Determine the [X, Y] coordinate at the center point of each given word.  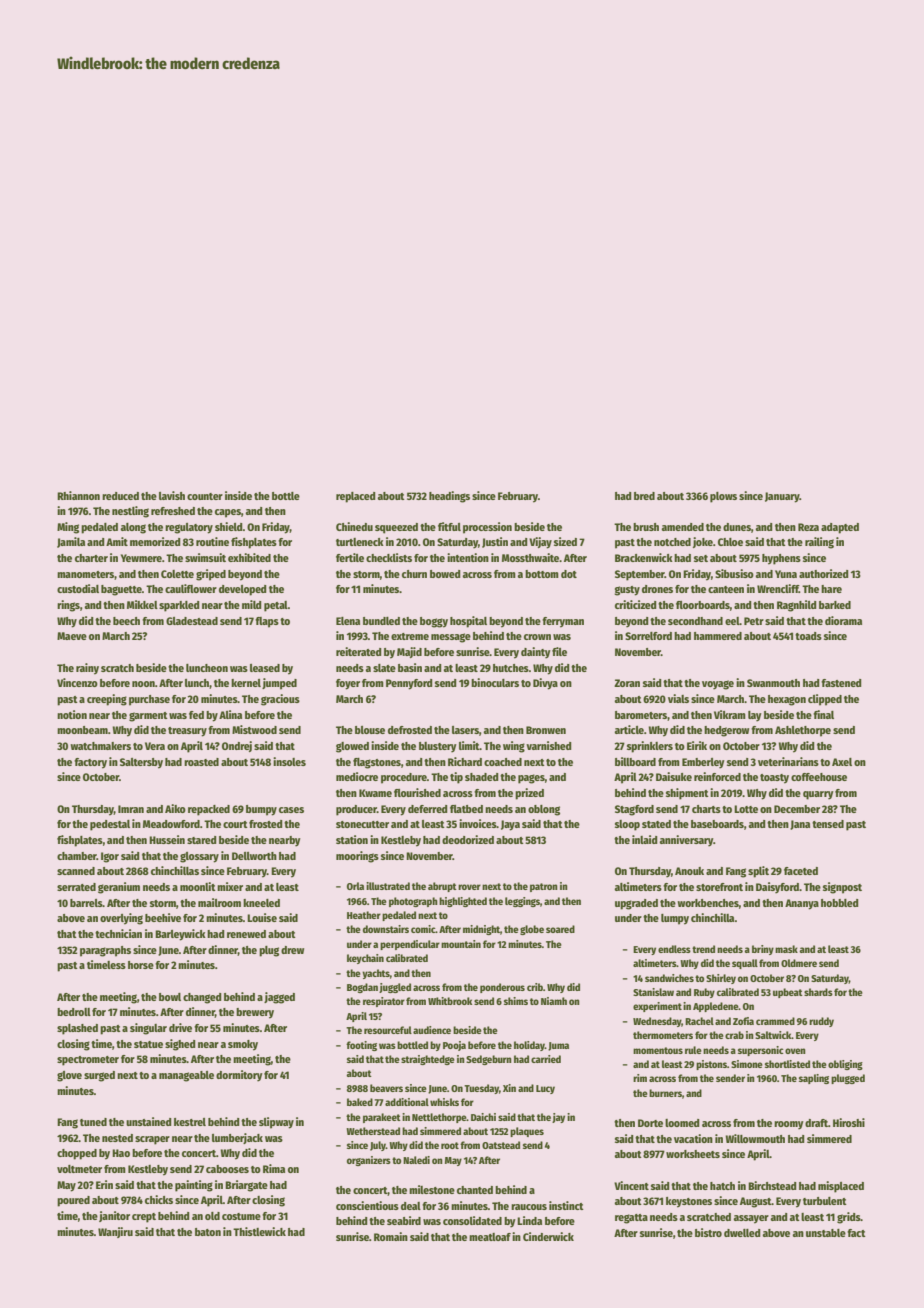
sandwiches [669, 978]
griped [211, 575]
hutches [511, 668]
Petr [754, 621]
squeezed [396, 528]
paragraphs [105, 951]
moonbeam [82, 730]
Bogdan [362, 988]
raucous [529, 1207]
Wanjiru [115, 1232]
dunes [737, 527]
